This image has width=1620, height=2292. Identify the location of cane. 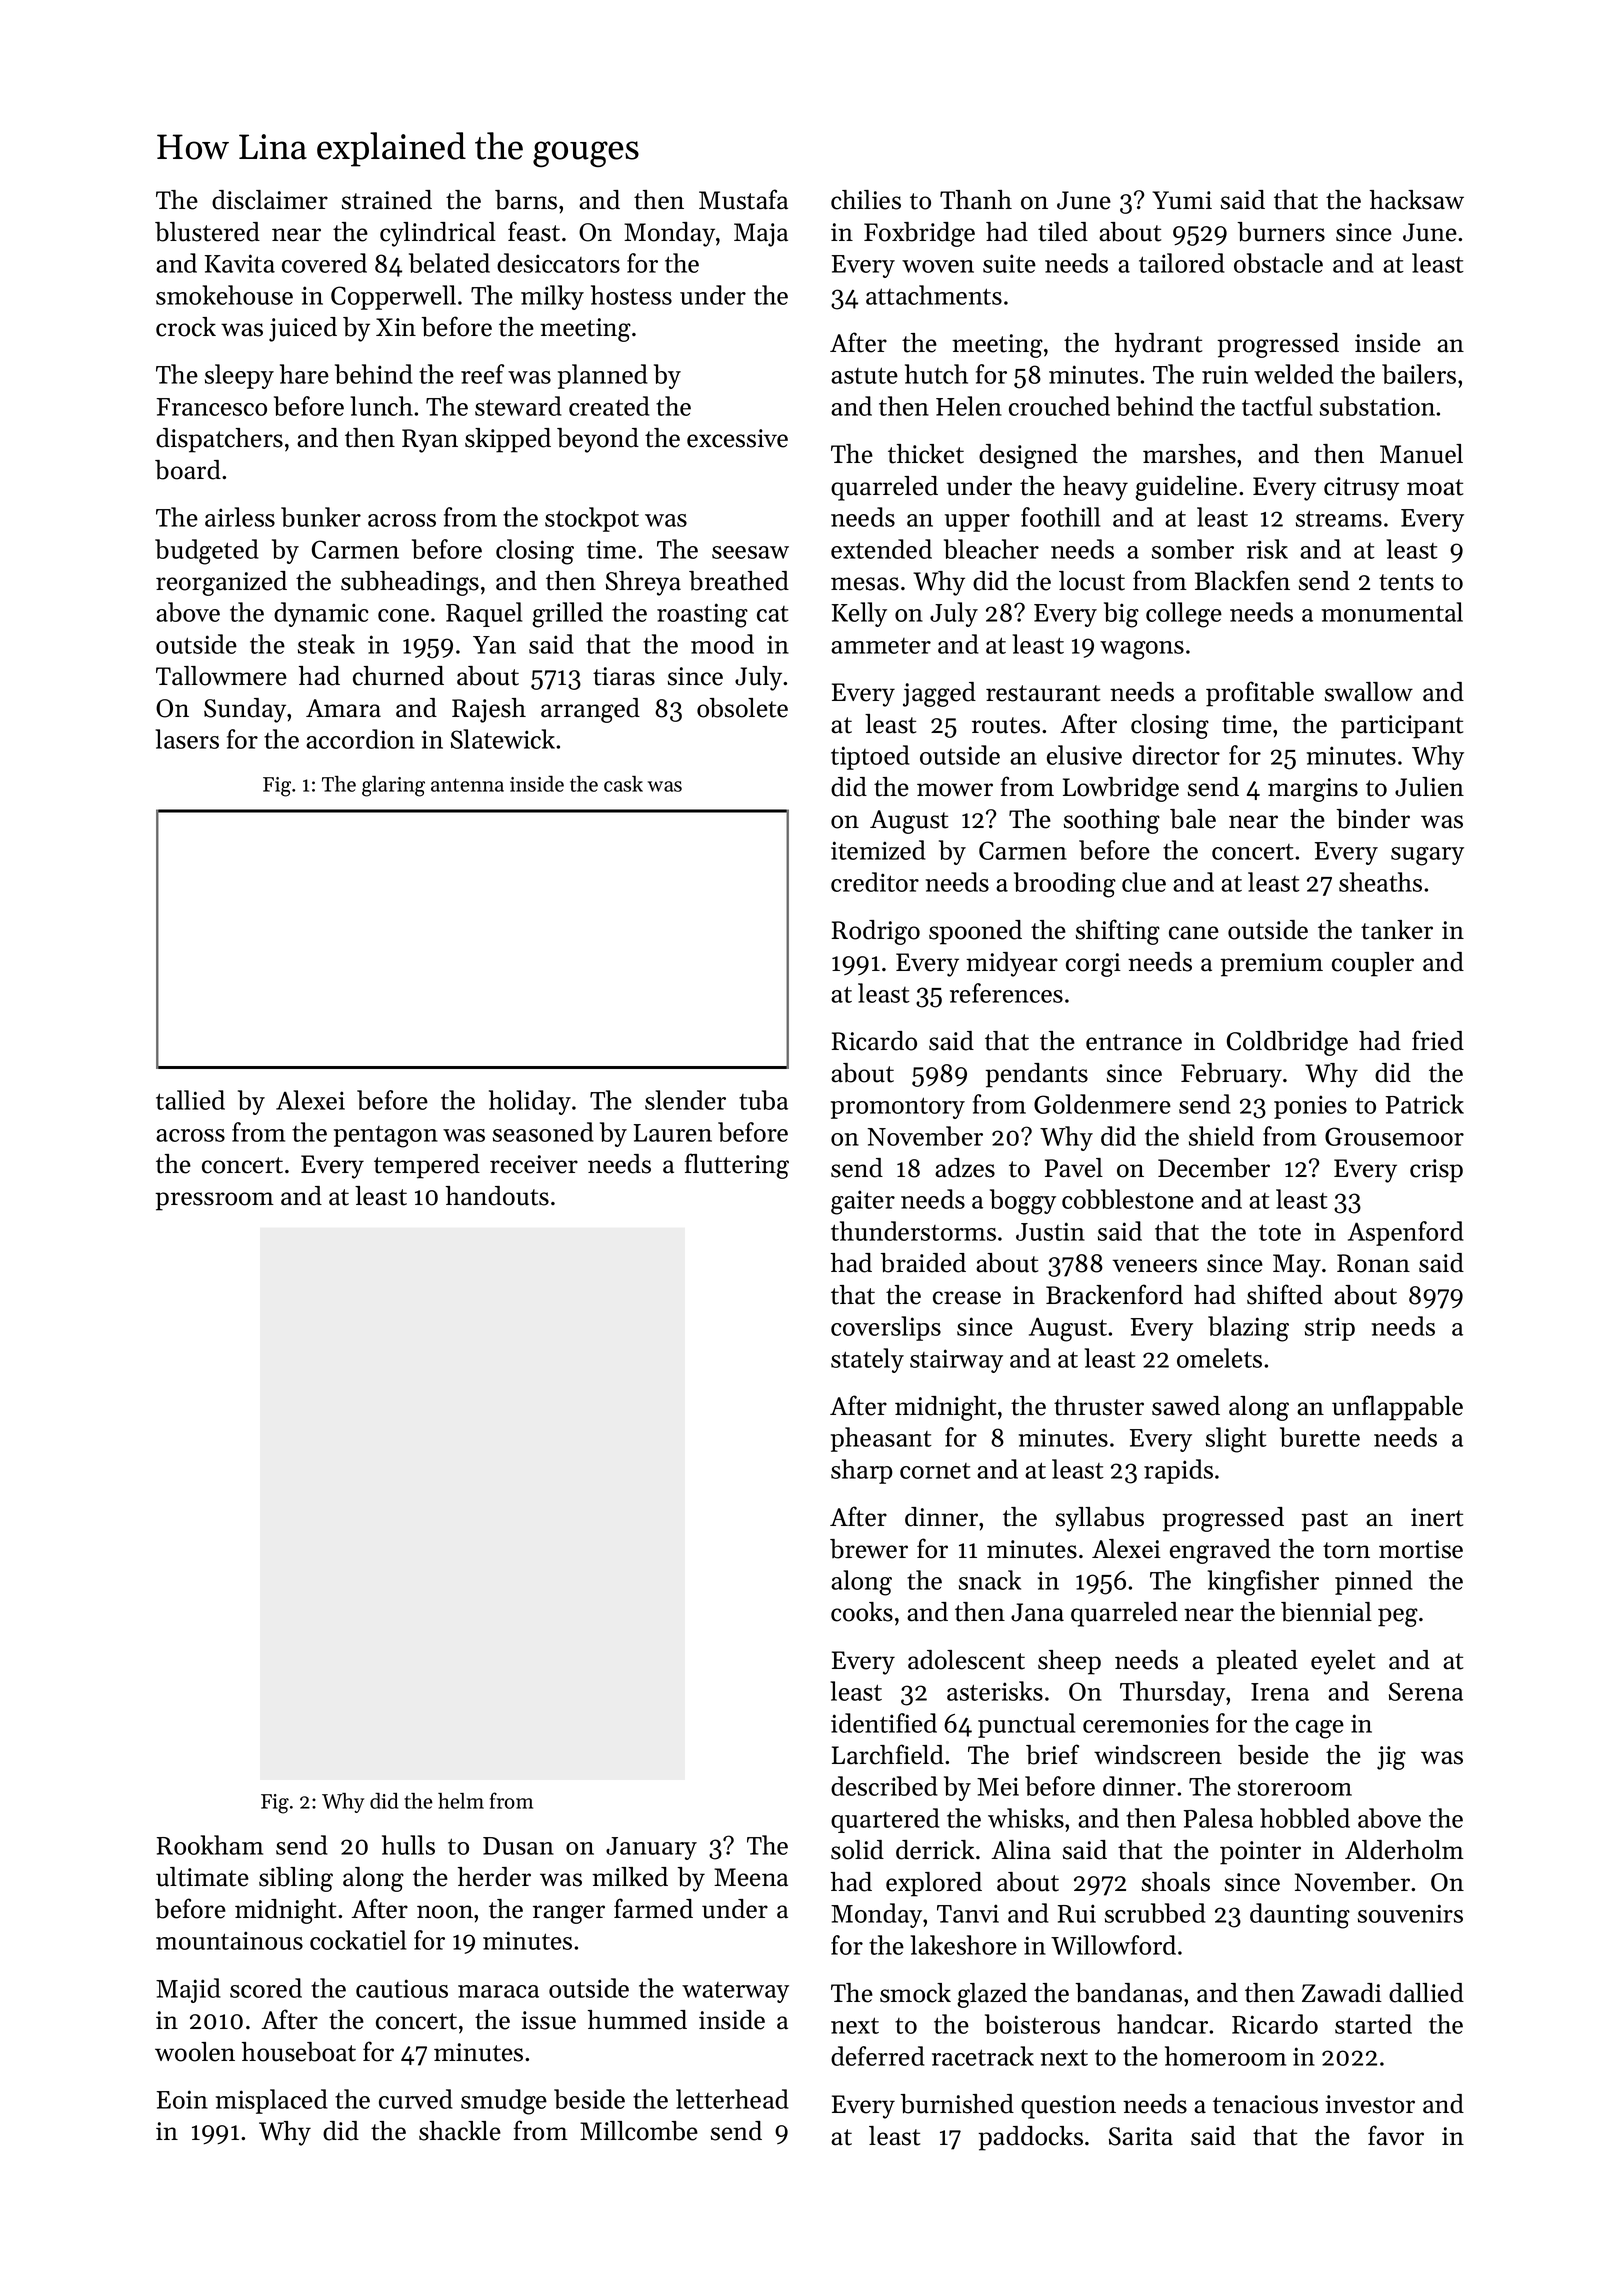
(1194, 933).
